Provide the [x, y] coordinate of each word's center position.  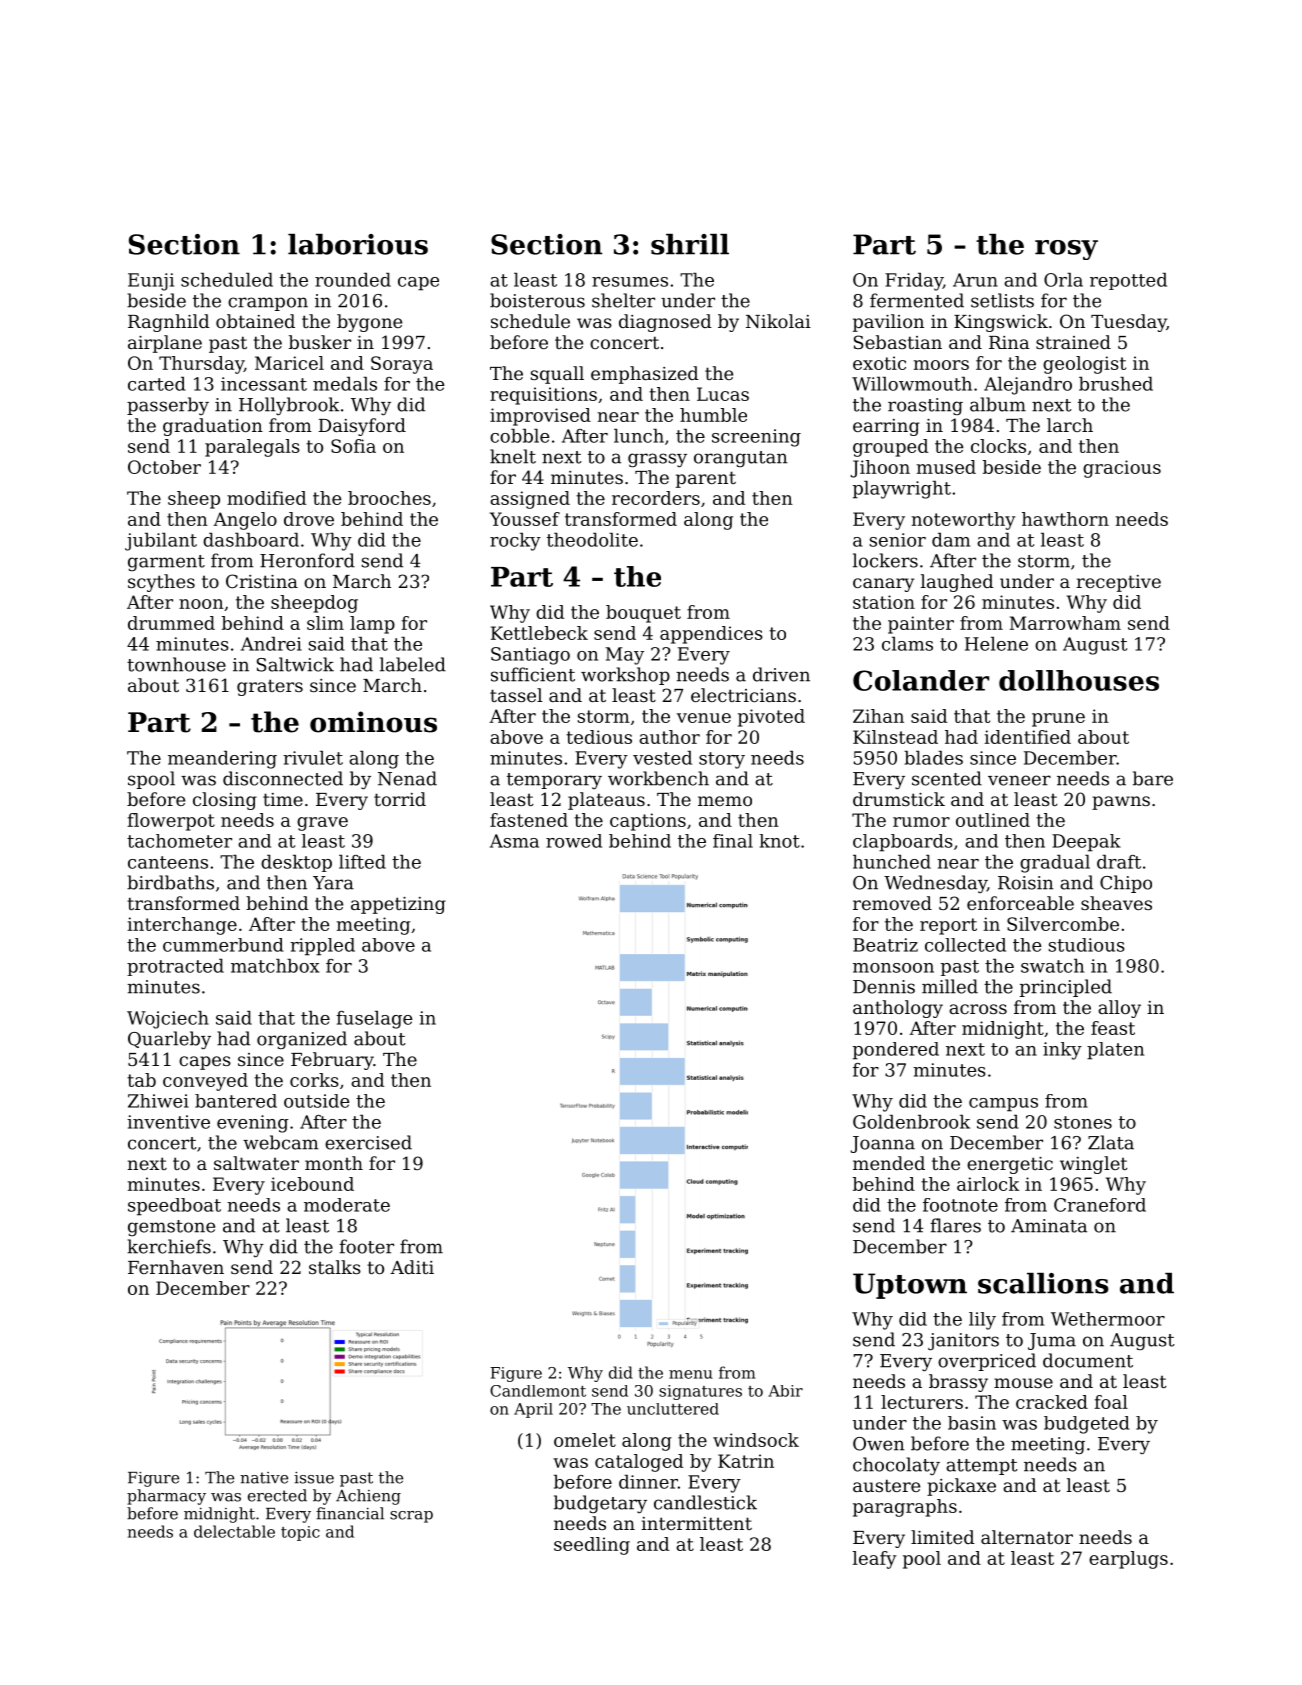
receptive [1119, 583]
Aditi [412, 1267]
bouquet [643, 614]
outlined [993, 820]
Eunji [151, 282]
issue [314, 1478]
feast [1113, 1028]
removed [892, 903]
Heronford [307, 560]
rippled [322, 947]
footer [366, 1246]
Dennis [884, 987]
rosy [1066, 250]
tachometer [179, 841]
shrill [690, 244]
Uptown [910, 1286]
